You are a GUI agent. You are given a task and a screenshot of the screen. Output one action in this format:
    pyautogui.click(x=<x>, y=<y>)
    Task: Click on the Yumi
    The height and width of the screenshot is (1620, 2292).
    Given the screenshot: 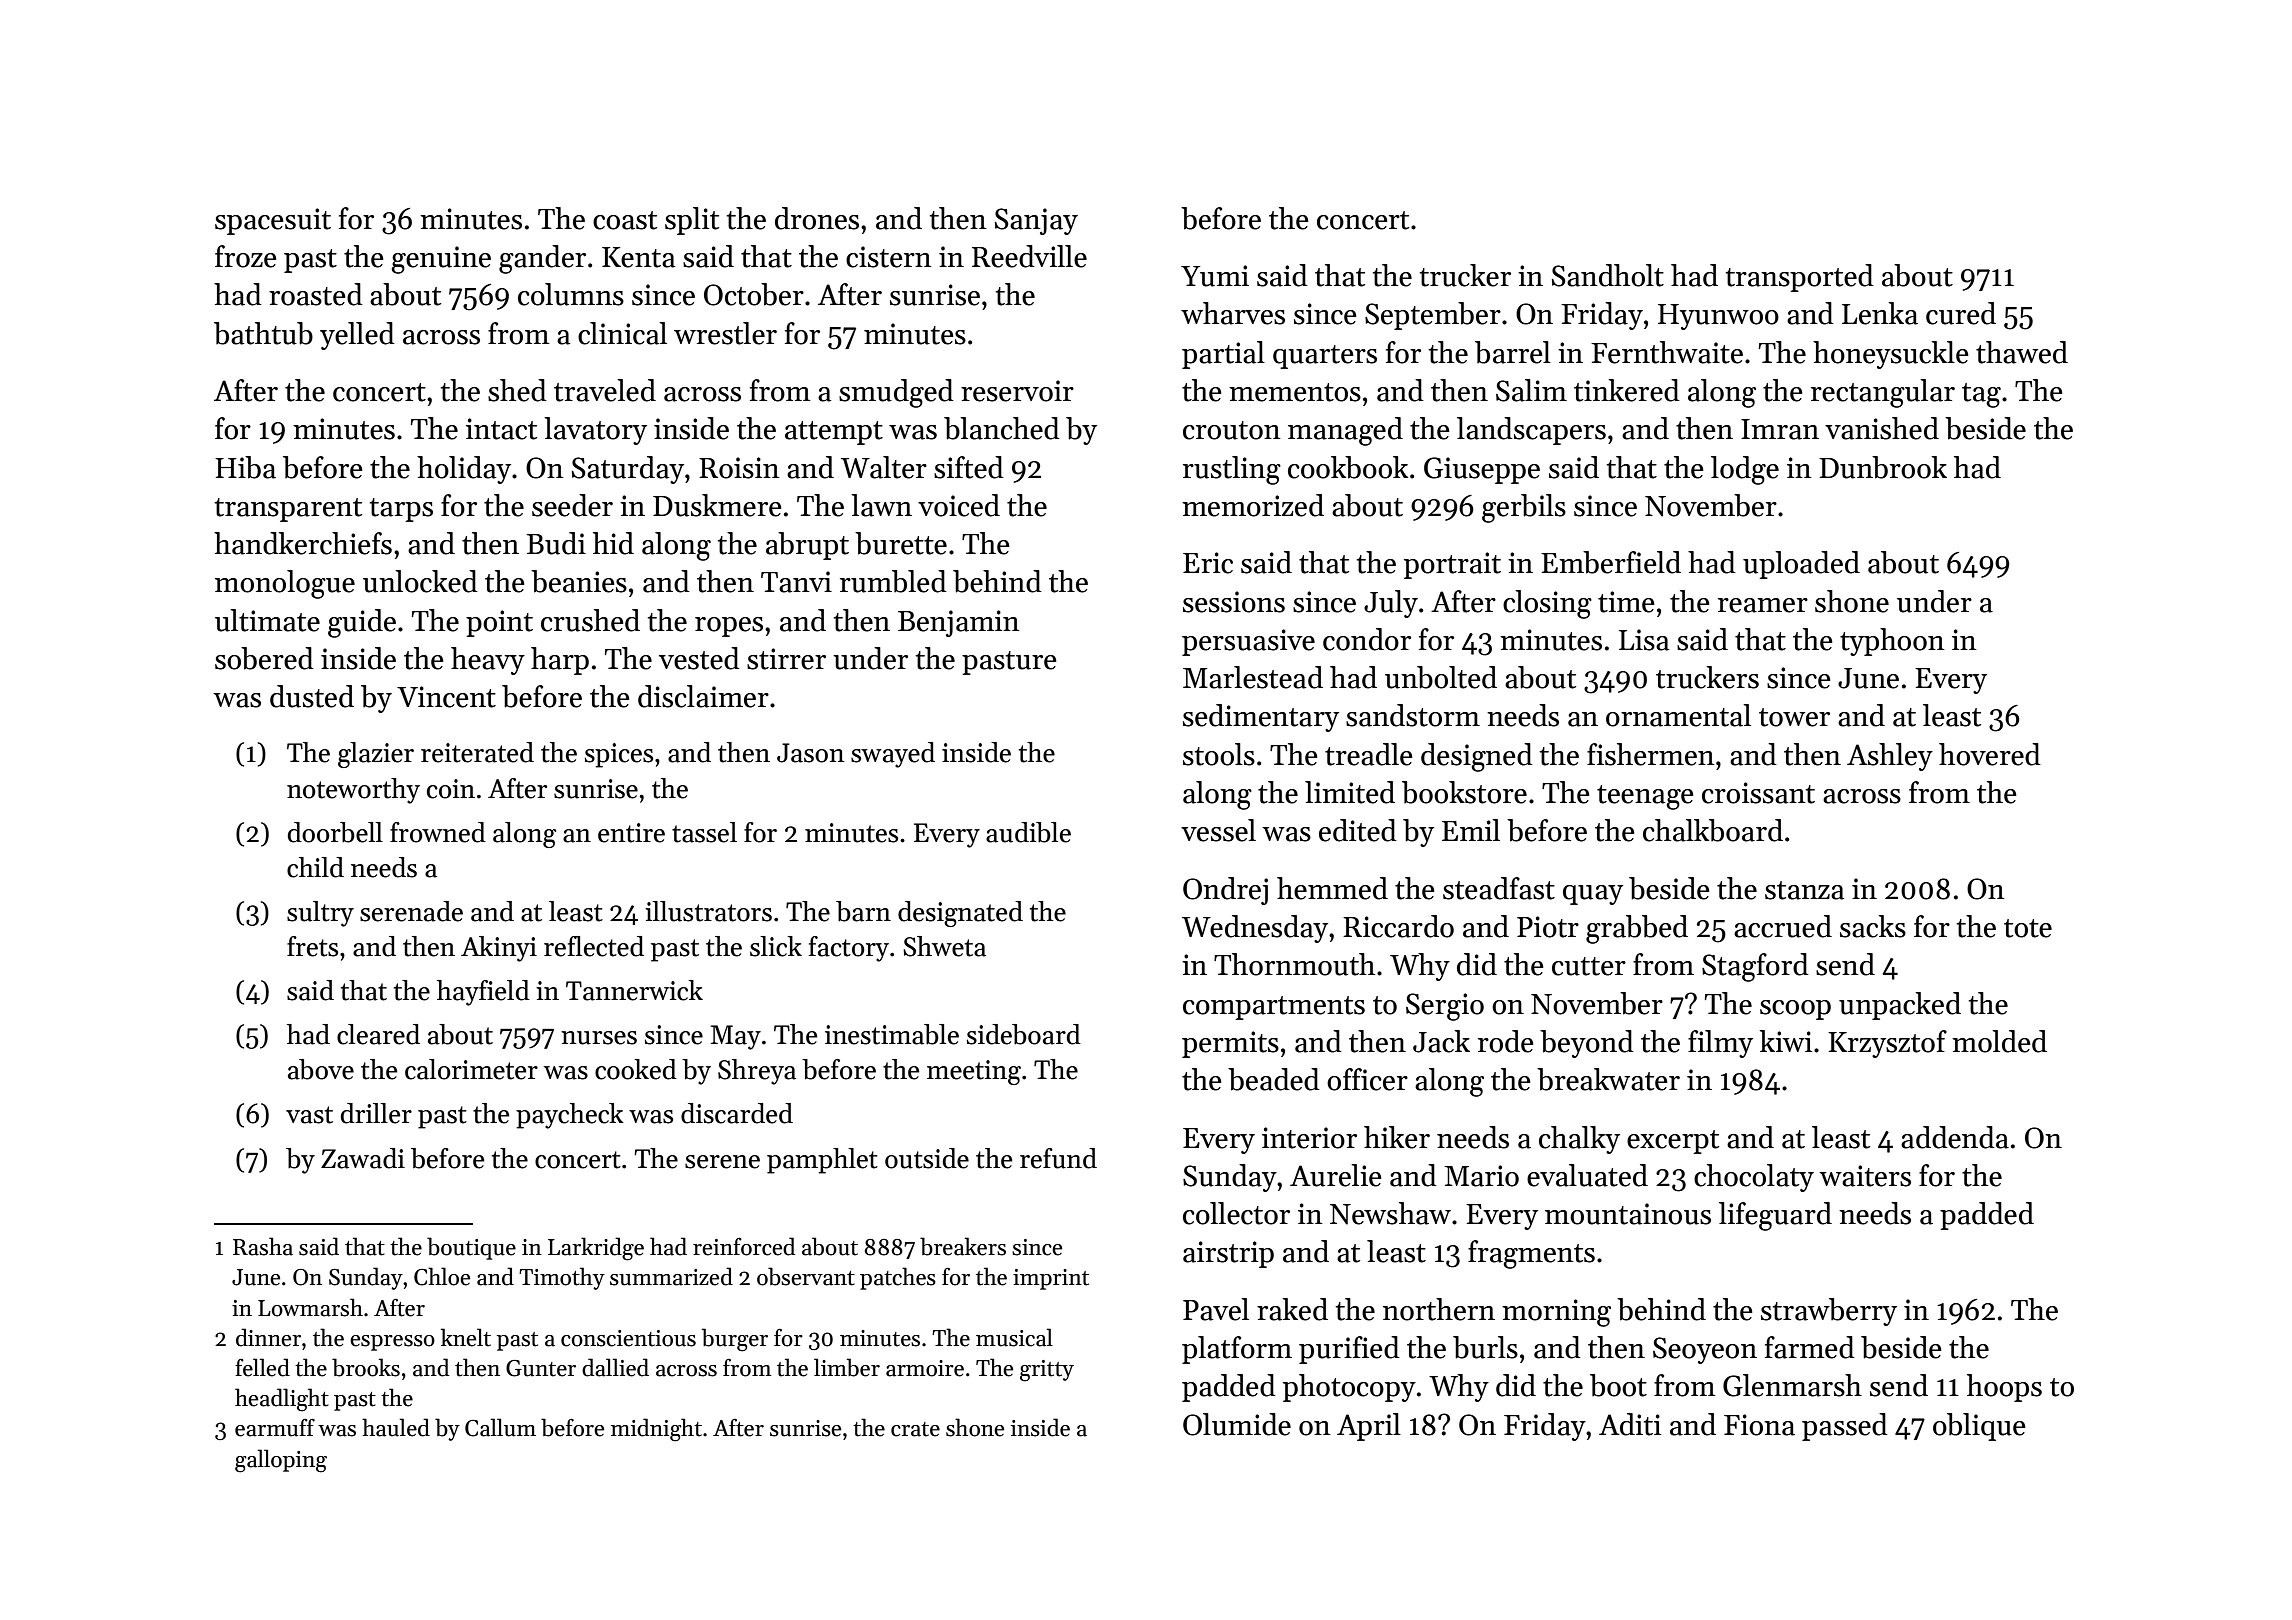 What is the action you would take?
    pyautogui.click(x=1215, y=276)
